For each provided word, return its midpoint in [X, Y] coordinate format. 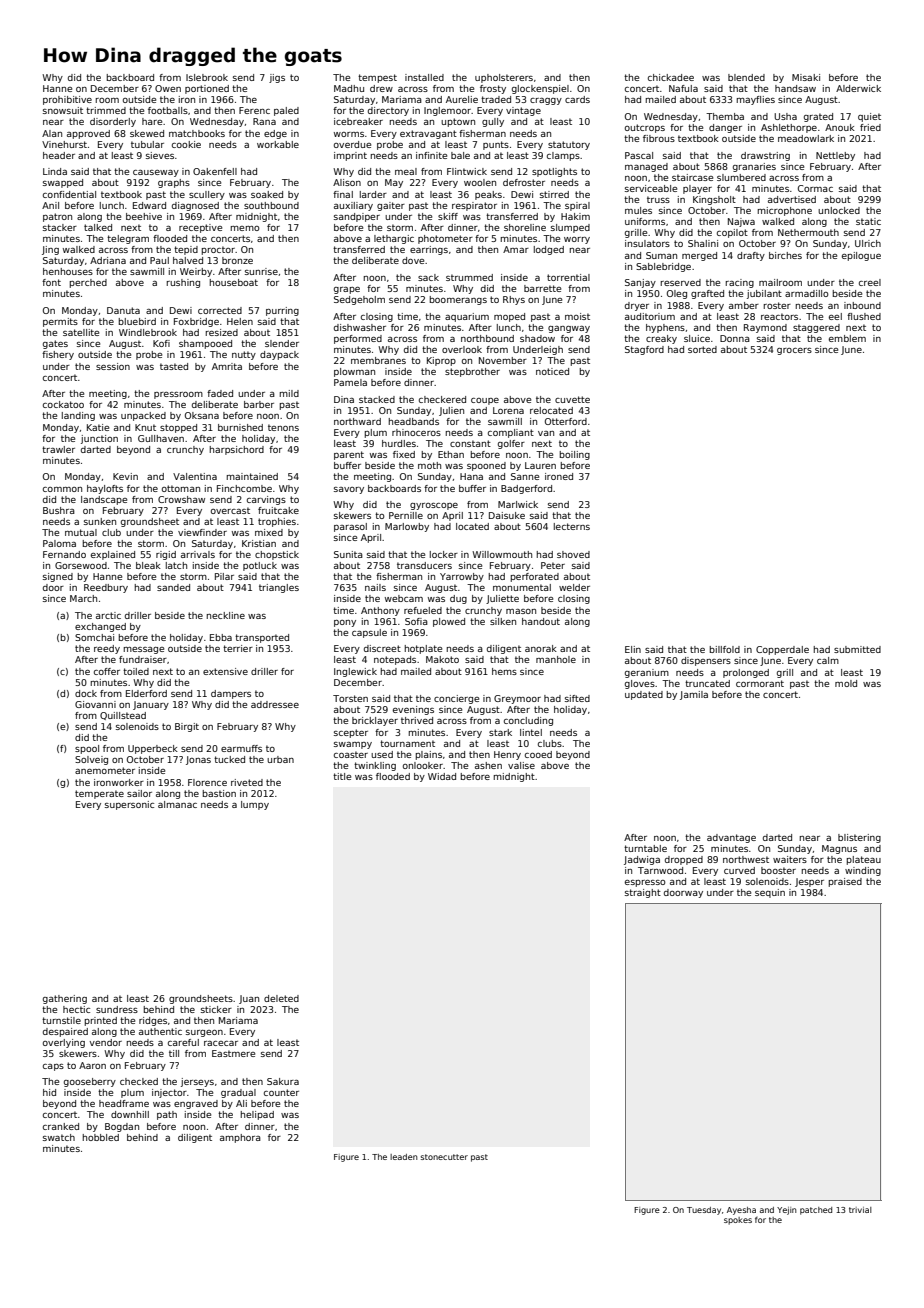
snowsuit [63, 110]
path [167, 1115]
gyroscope [434, 506]
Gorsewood [81, 565]
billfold [725, 649]
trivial [860, 1210]
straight [643, 893]
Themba [725, 116]
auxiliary [353, 206]
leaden [404, 1157]
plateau [864, 860]
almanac [177, 804]
